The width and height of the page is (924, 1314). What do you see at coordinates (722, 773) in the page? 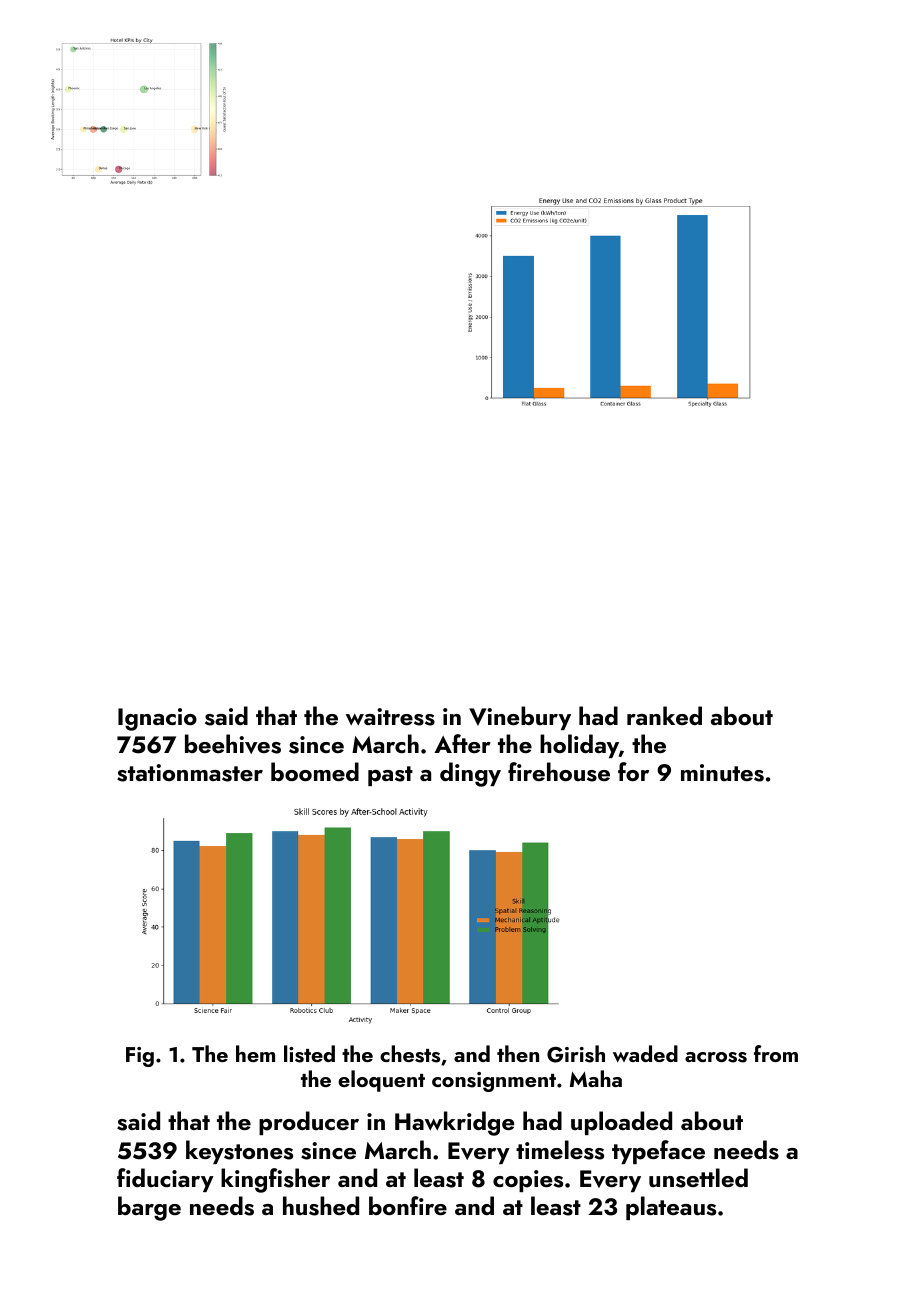
I see `minutes` at bounding box center [722, 773].
